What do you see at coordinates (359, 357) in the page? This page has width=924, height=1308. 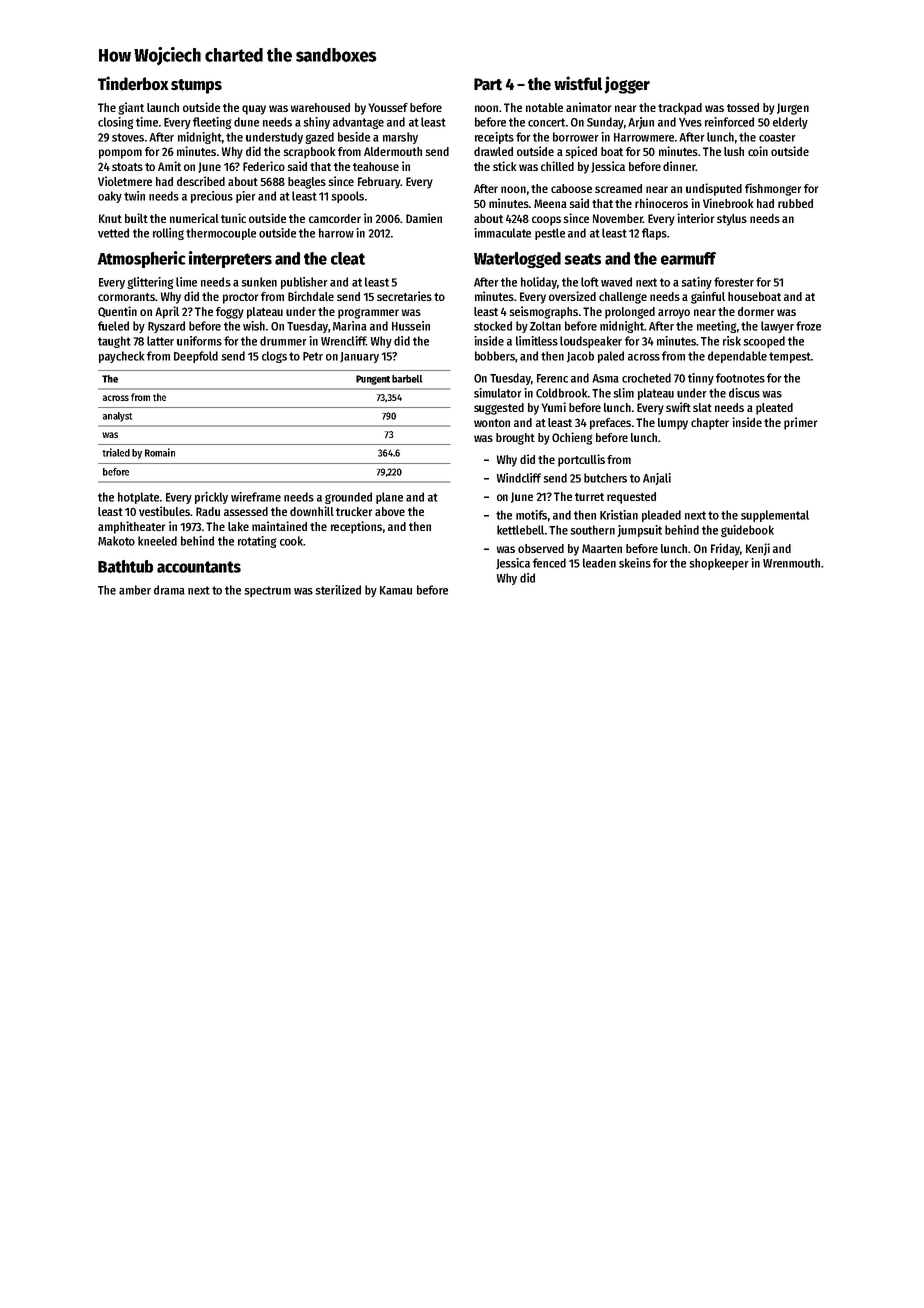 I see `January` at bounding box center [359, 357].
